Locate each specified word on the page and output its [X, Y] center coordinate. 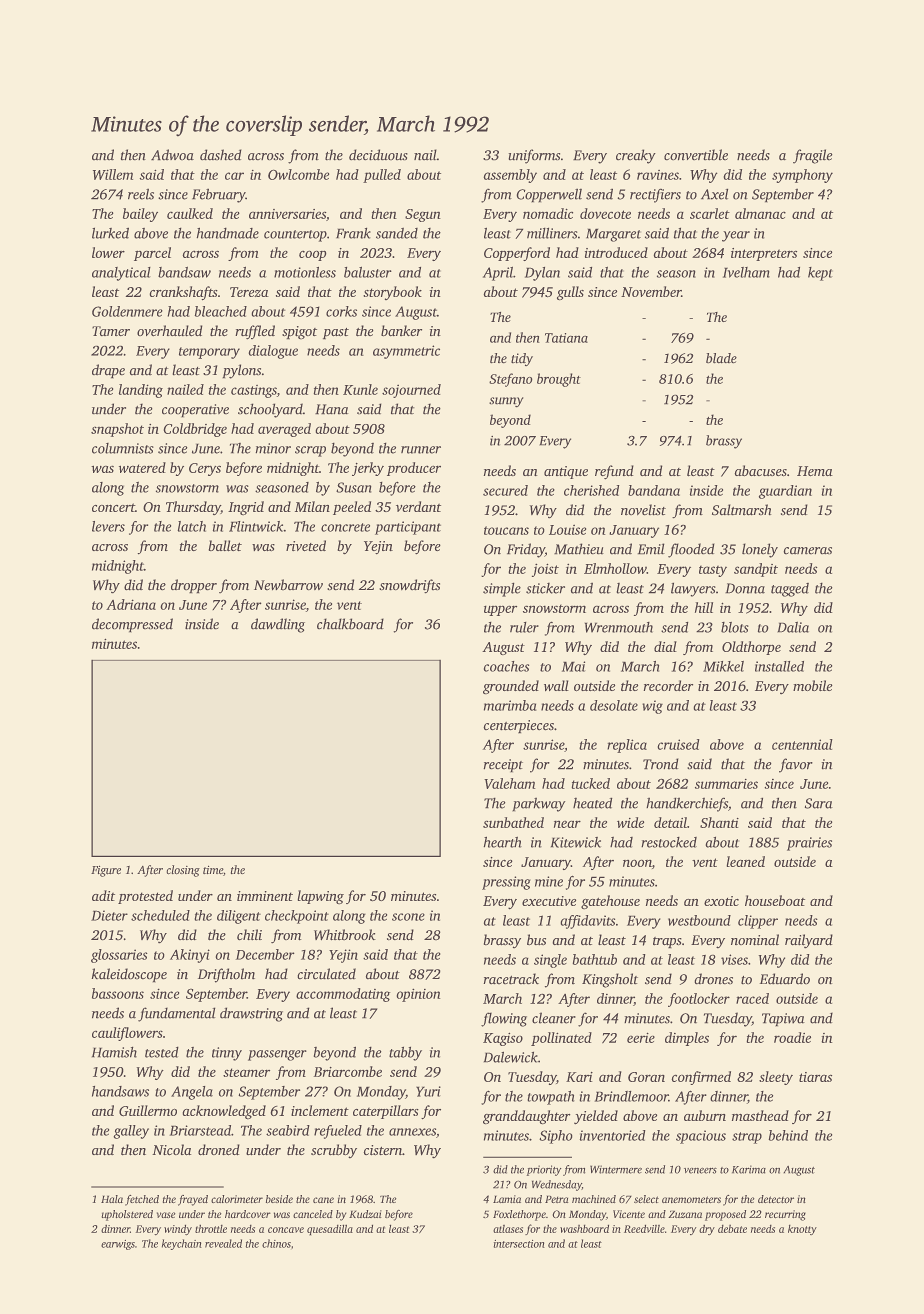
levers [108, 526]
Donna [745, 588]
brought [559, 380]
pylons [241, 371]
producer [414, 469]
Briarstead [200, 1130]
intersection [519, 1244]
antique [566, 472]
